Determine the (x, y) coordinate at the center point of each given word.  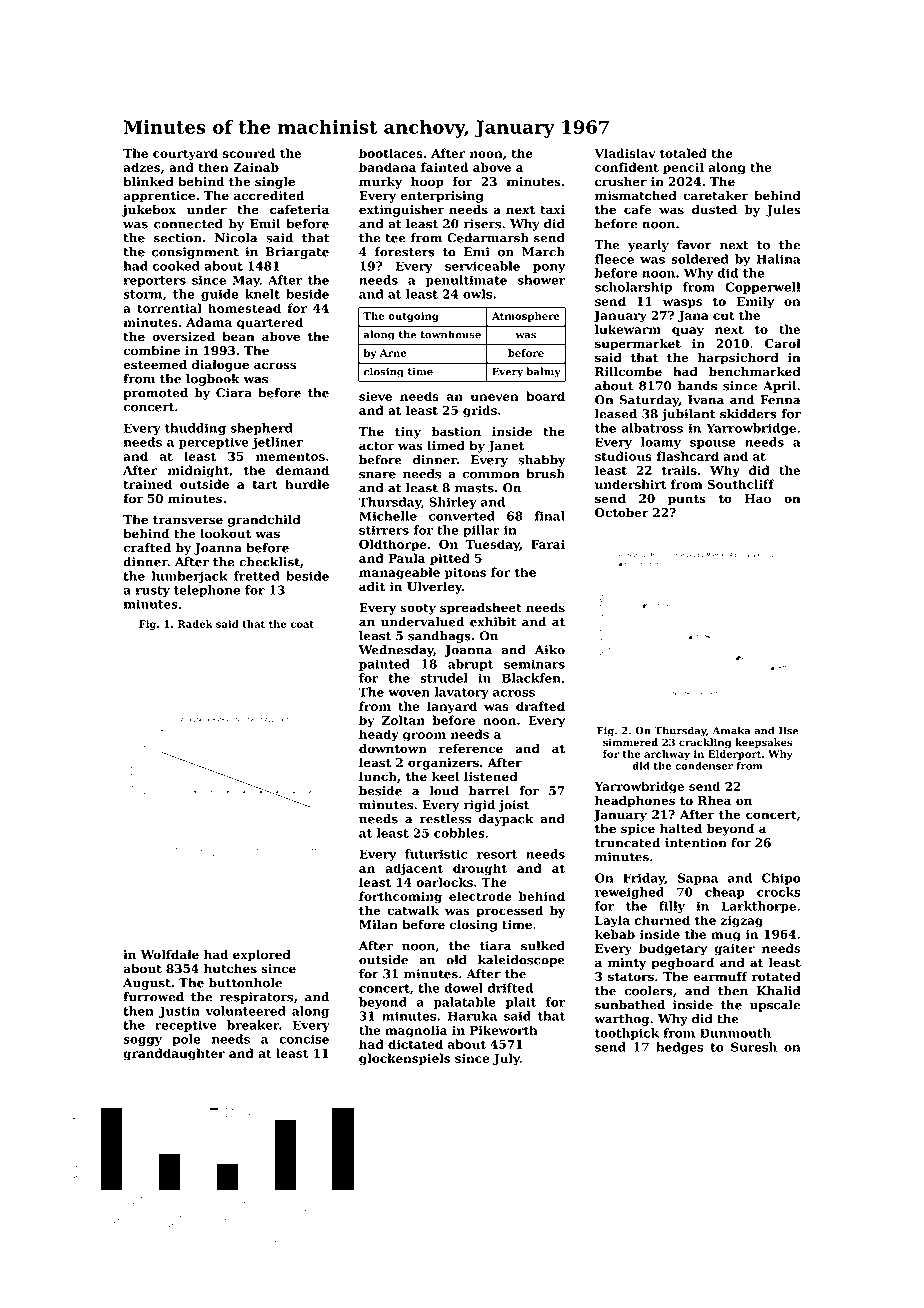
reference (471, 748)
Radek (195, 624)
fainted (444, 167)
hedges (679, 1048)
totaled (683, 153)
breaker (253, 1025)
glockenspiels (404, 1059)
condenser (704, 766)
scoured (249, 153)
